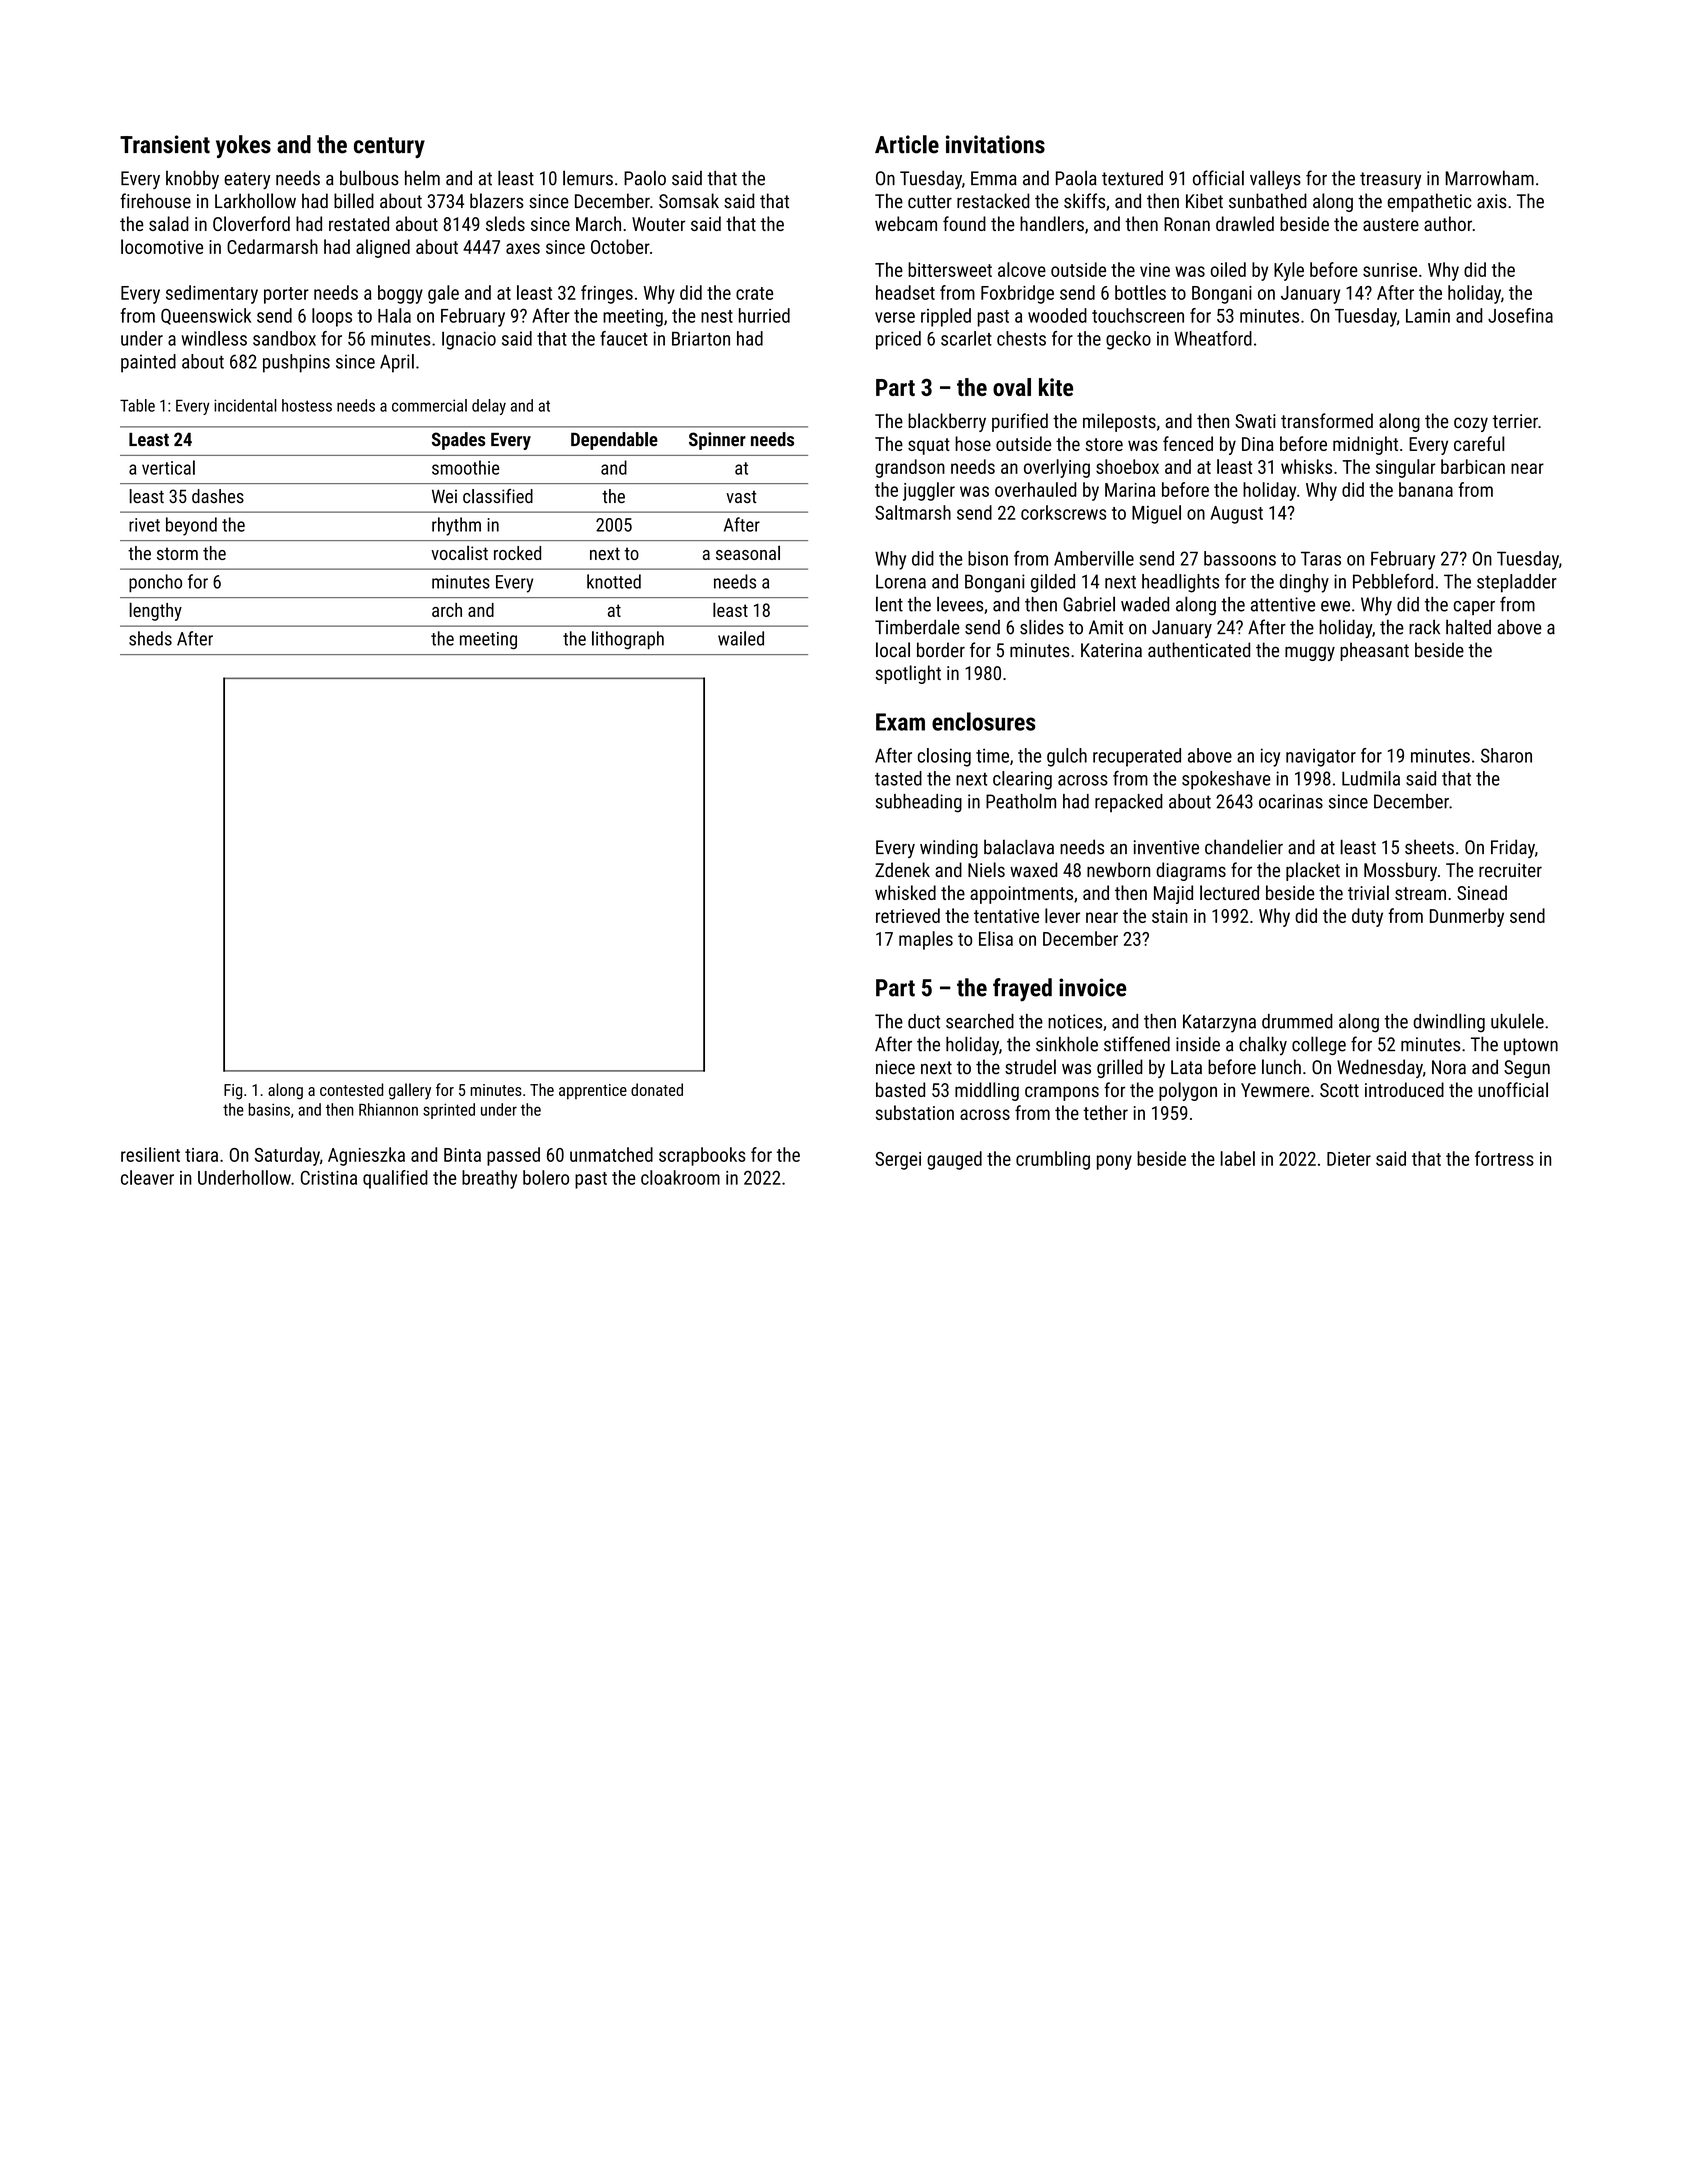 This screenshot has height=2178, width=1683. Describe the element at coordinates (910, 468) in the screenshot. I see `grandson` at that location.
